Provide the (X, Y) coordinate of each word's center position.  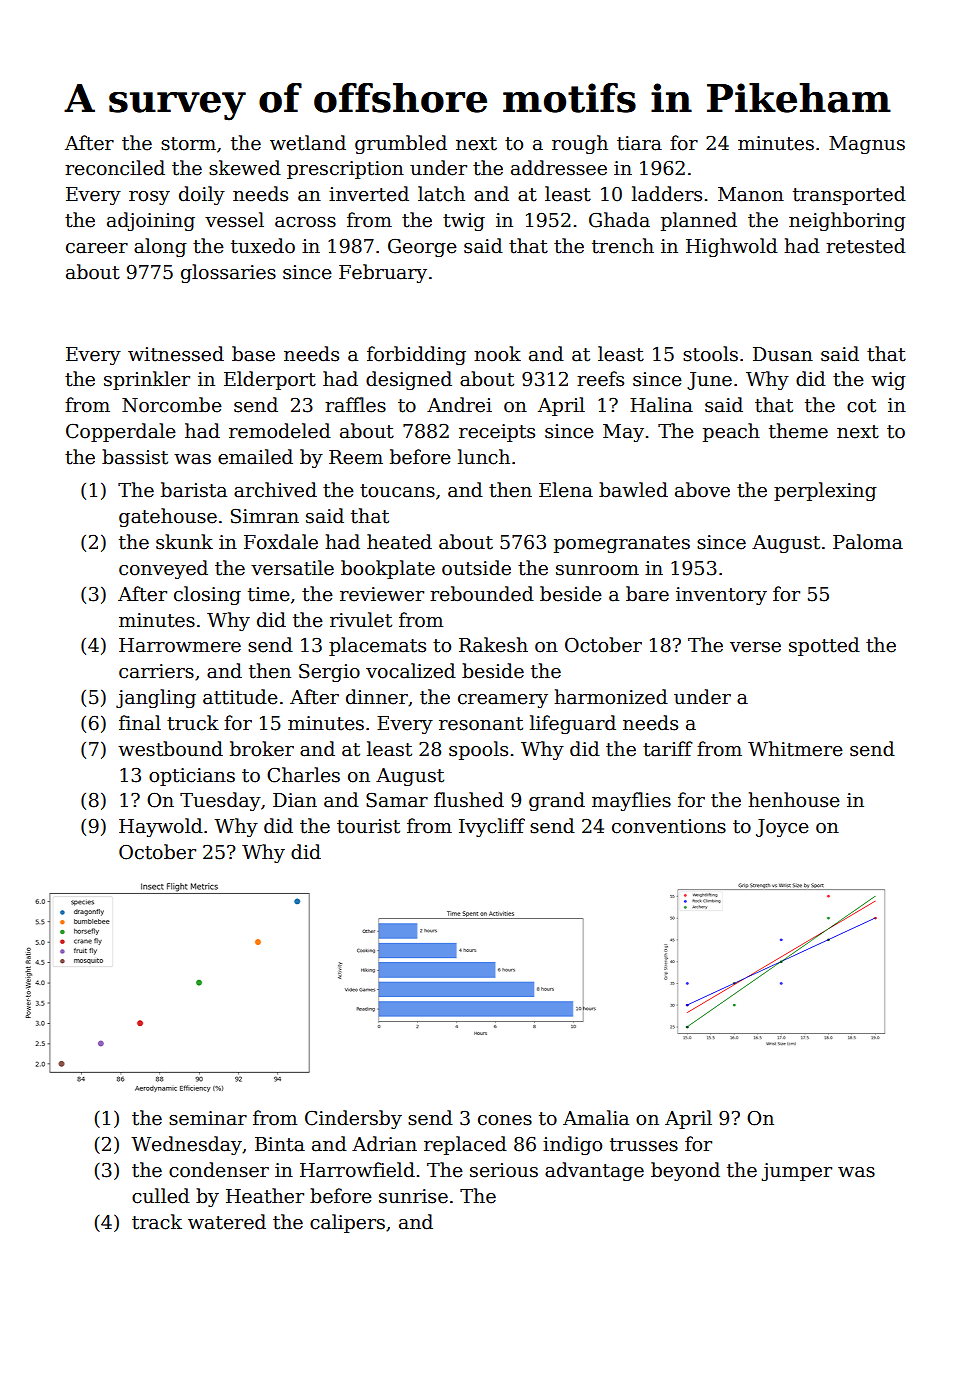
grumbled (401, 144)
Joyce (782, 828)
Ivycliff (492, 827)
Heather (265, 1196)
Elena (566, 490)
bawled (633, 490)
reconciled (115, 168)
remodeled (280, 431)
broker (262, 749)
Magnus (867, 145)
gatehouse (168, 517)
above (702, 490)
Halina (661, 405)
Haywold (161, 827)
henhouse (794, 800)
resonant (481, 724)
